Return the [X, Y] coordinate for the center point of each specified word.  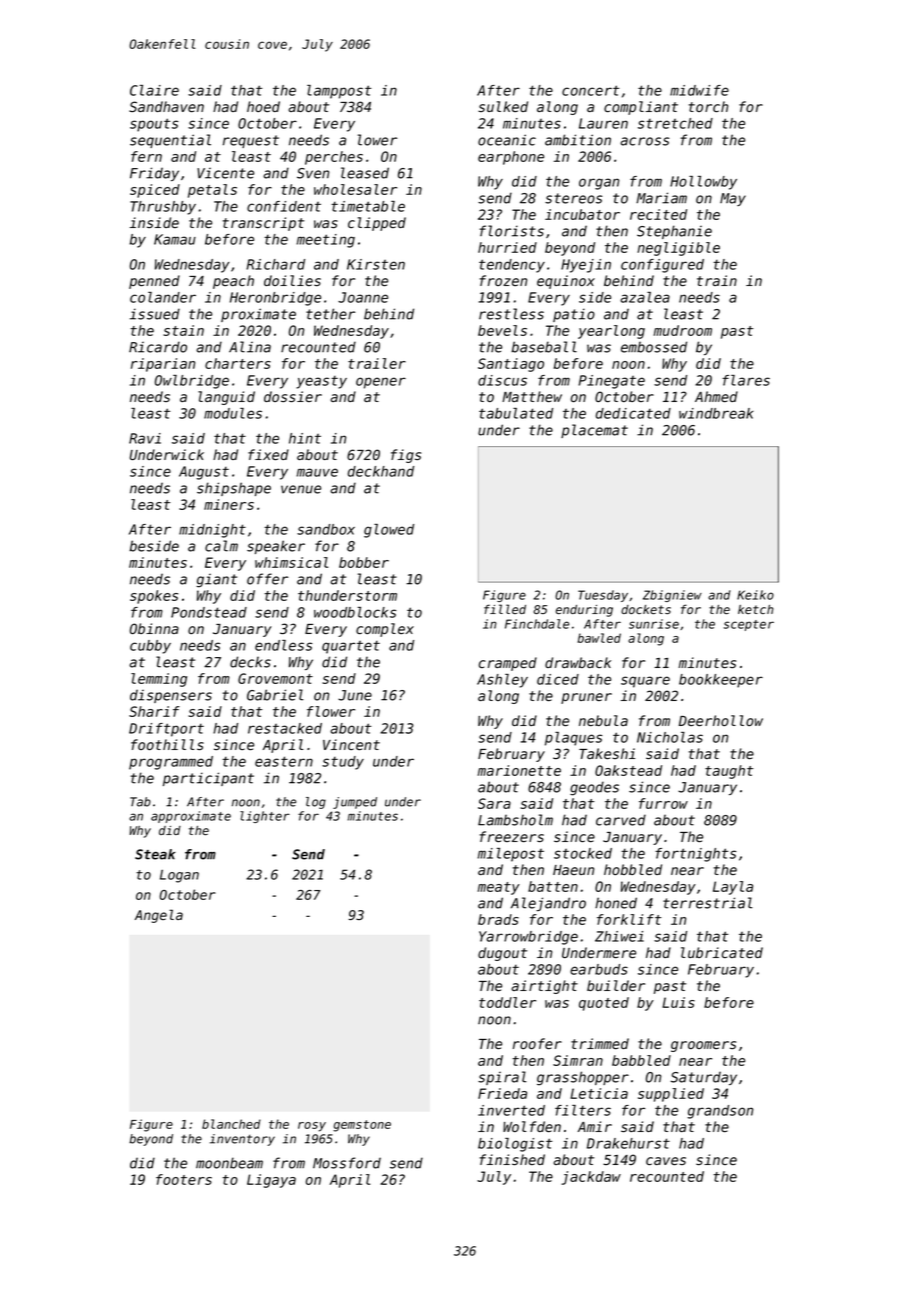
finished [512, 1160]
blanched [231, 1124]
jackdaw [591, 1178]
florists [511, 231]
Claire [154, 90]
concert [590, 90]
